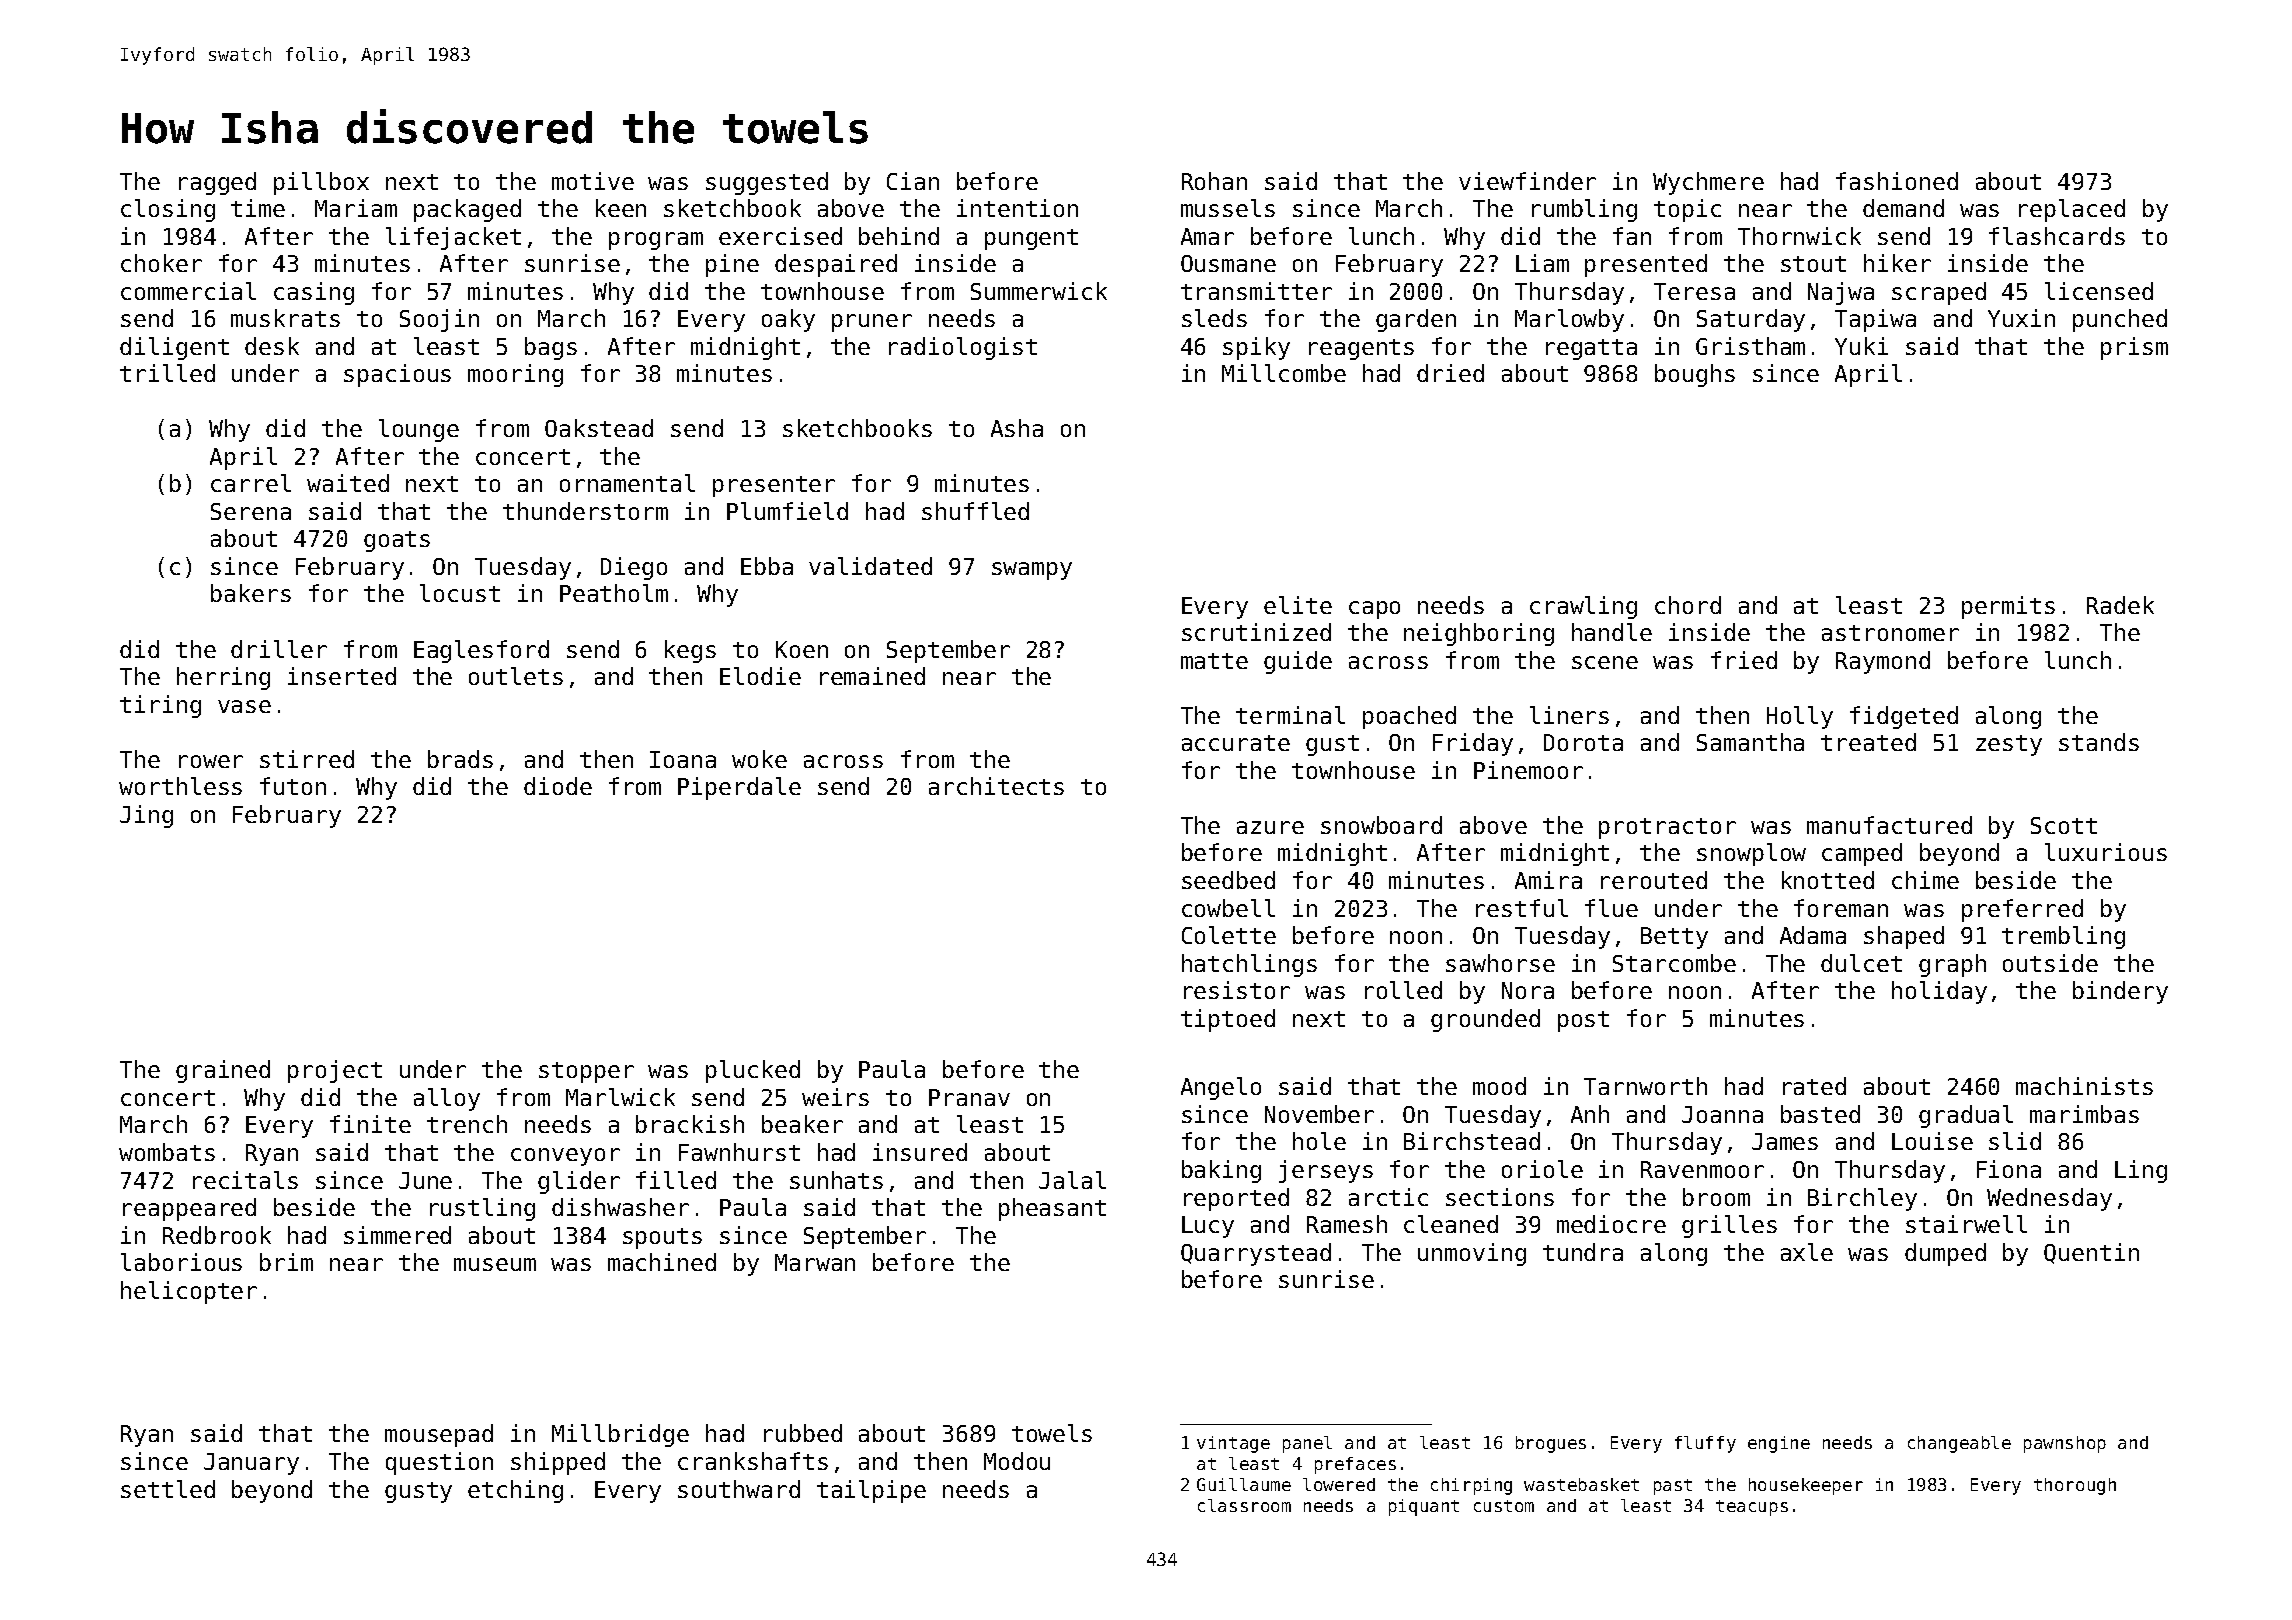 This document has width=2292, height=1620. Describe the element at coordinates (1688, 605) in the document. I see `chord` at that location.
